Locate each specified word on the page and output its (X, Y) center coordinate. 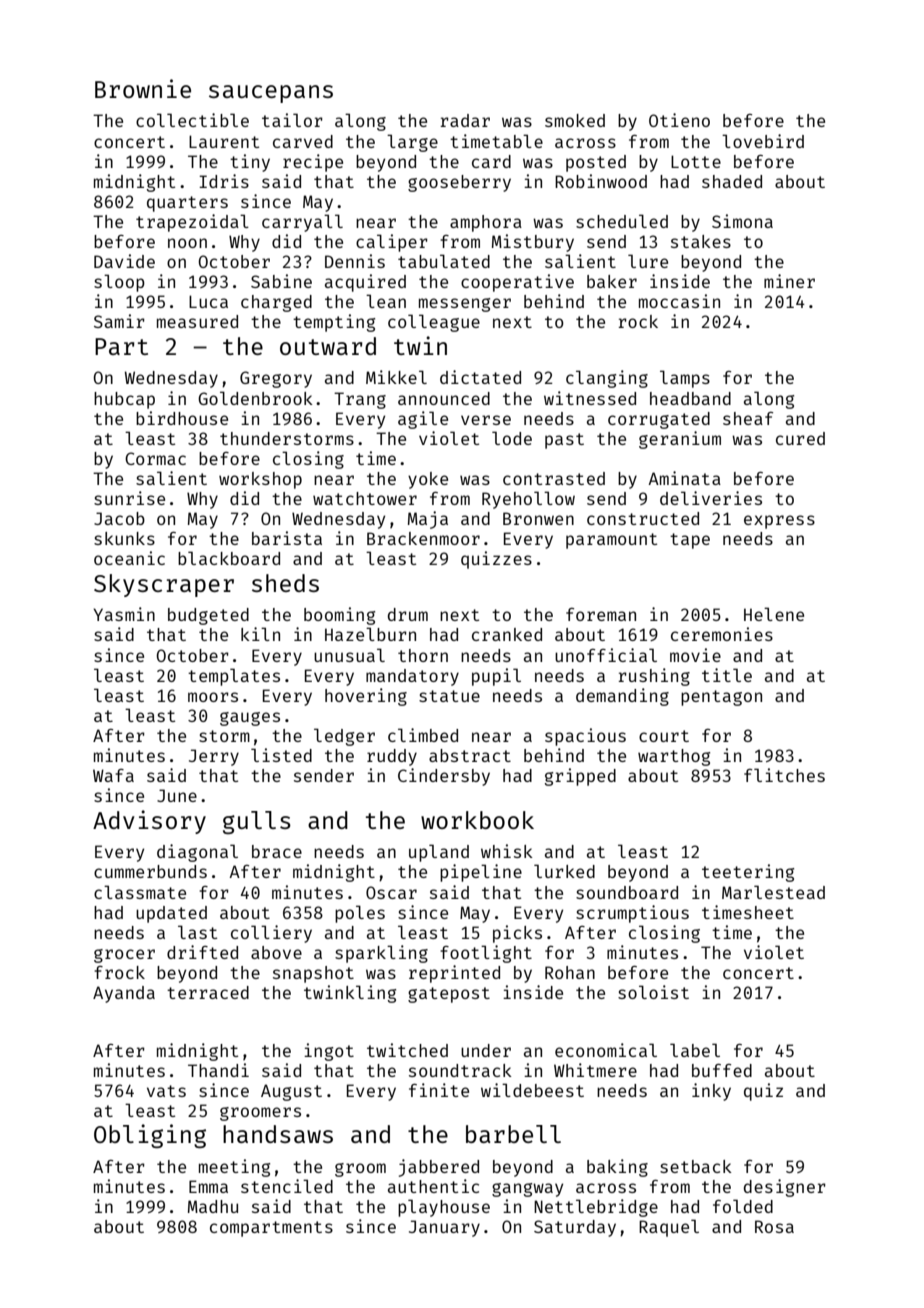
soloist (653, 992)
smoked (575, 120)
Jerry (214, 757)
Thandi (218, 1070)
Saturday (575, 1228)
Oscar (391, 892)
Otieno (679, 120)
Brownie (143, 88)
